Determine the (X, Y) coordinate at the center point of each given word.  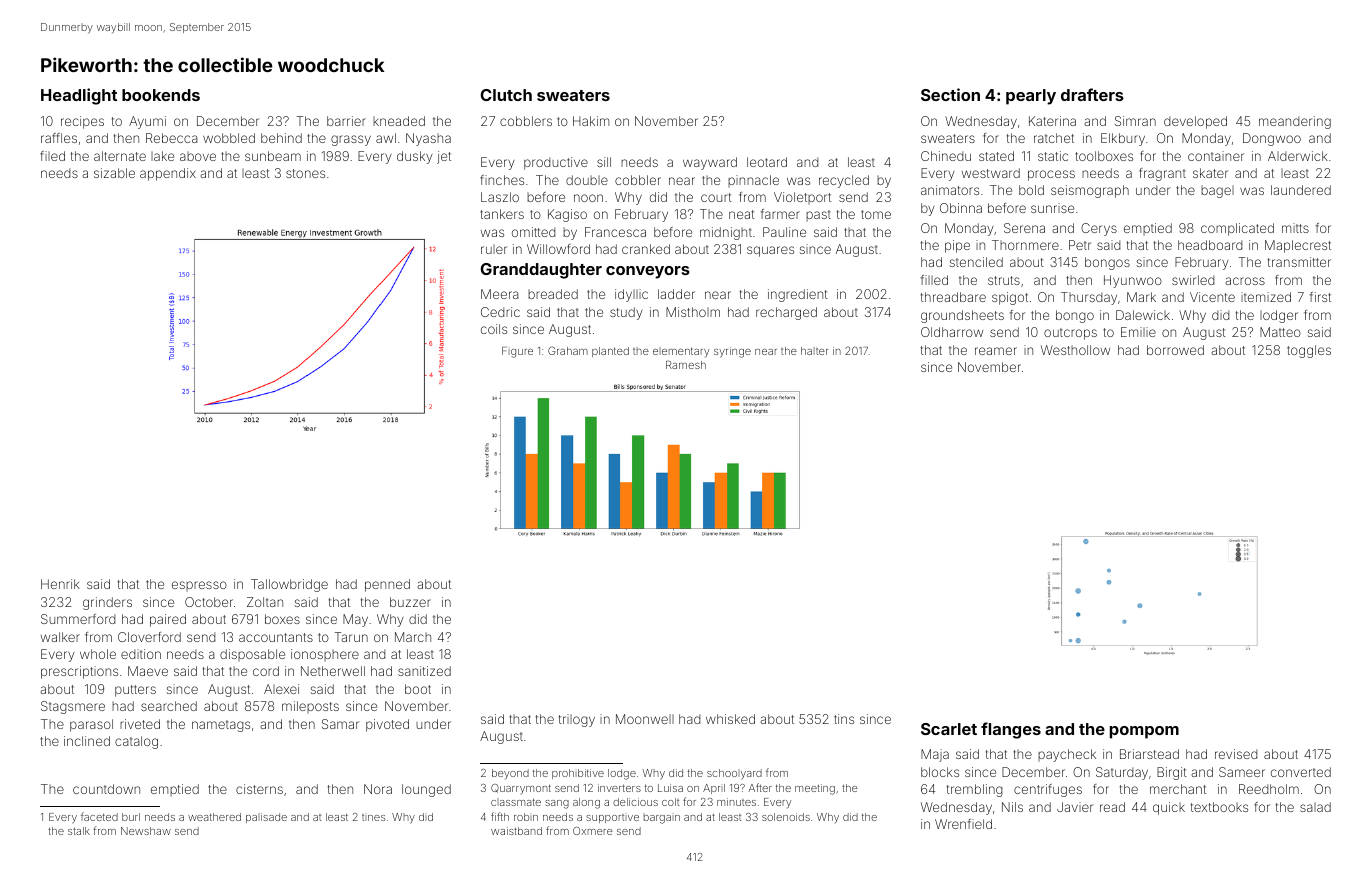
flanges (1011, 730)
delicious (635, 802)
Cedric (500, 312)
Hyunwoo (1133, 281)
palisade (266, 818)
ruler (494, 249)
